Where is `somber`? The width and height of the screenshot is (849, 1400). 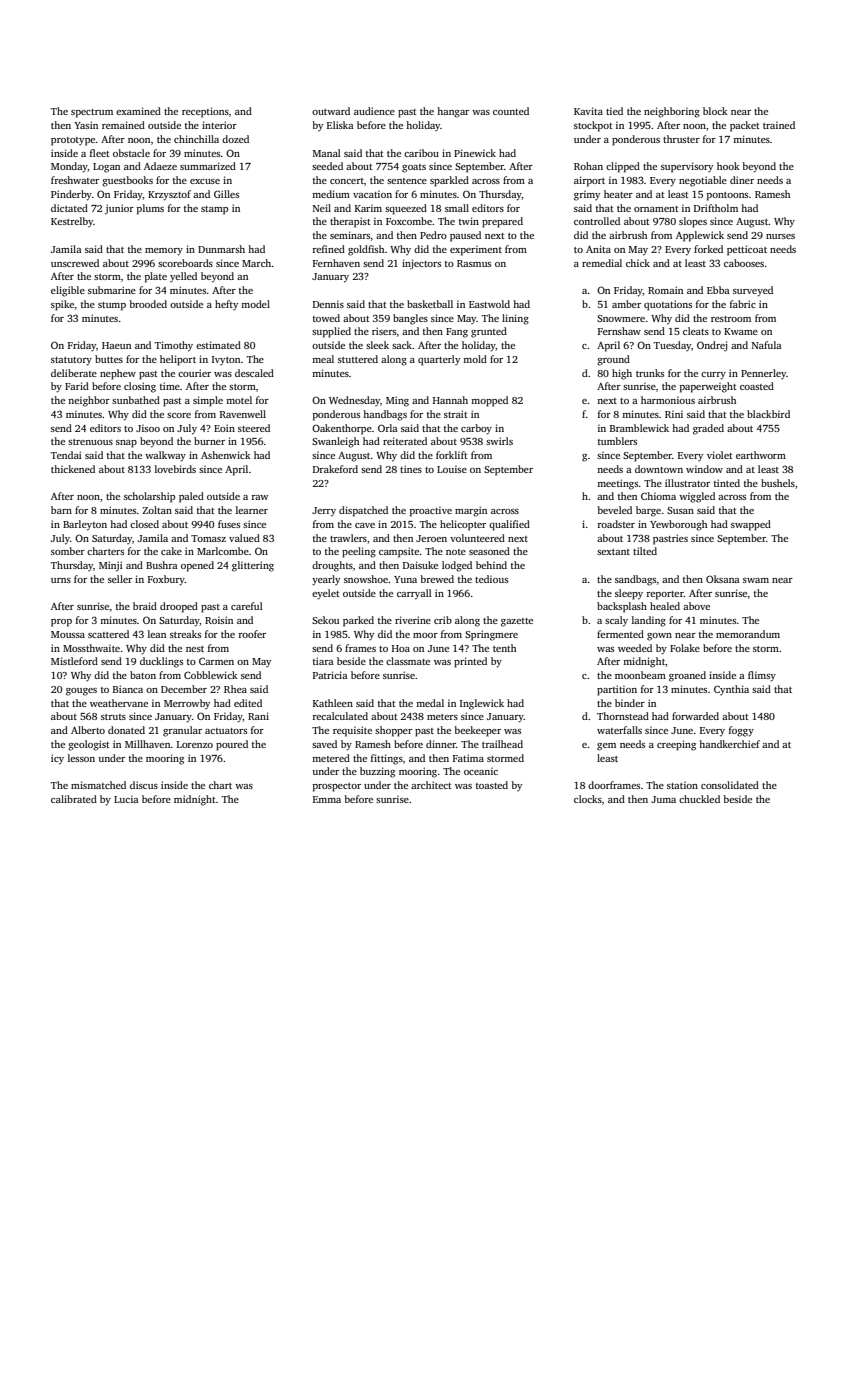
somber is located at coordinates (68, 551).
